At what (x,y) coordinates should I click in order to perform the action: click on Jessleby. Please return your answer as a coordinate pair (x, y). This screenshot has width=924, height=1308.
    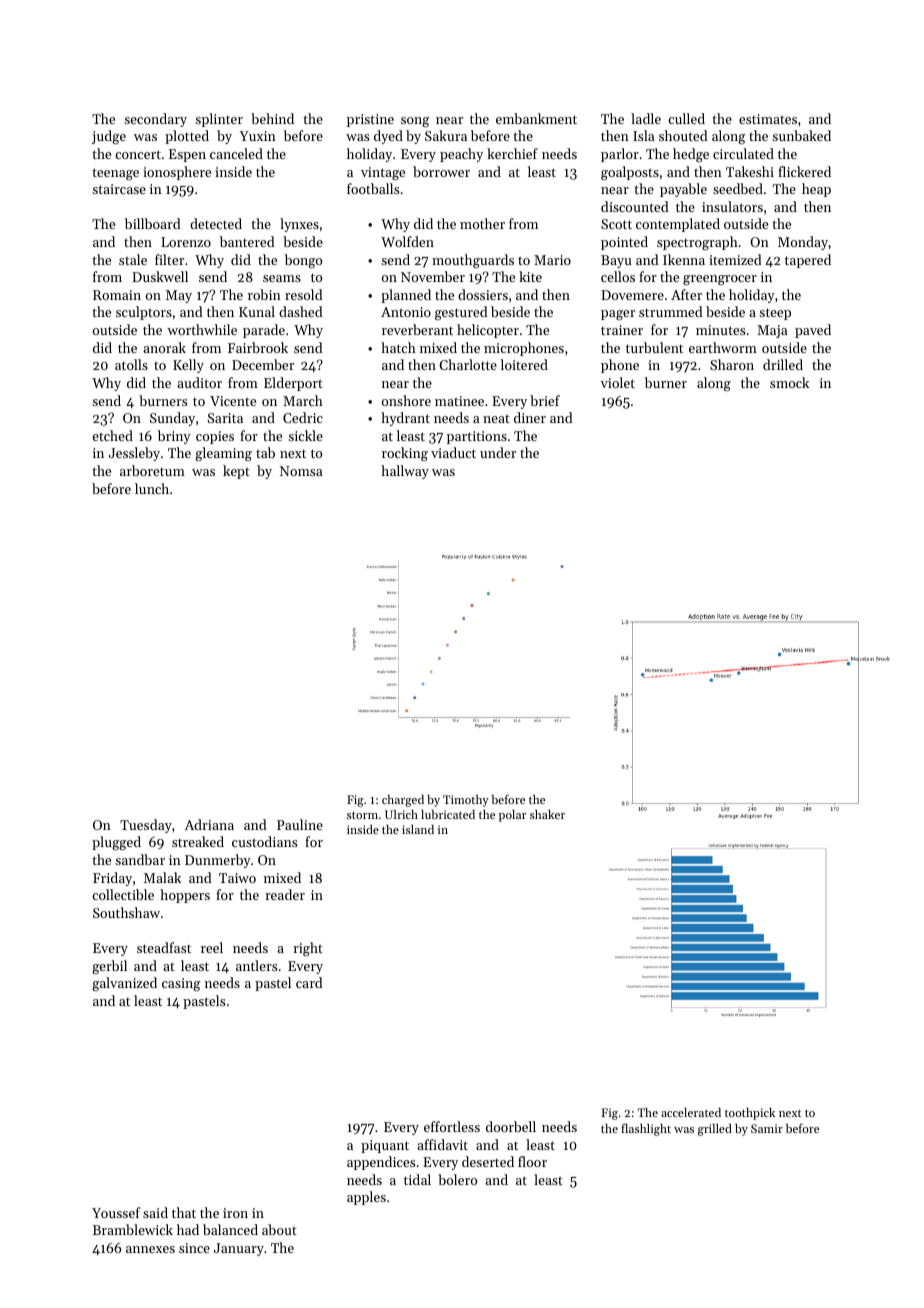
    Looking at the image, I should click on (134, 454).
